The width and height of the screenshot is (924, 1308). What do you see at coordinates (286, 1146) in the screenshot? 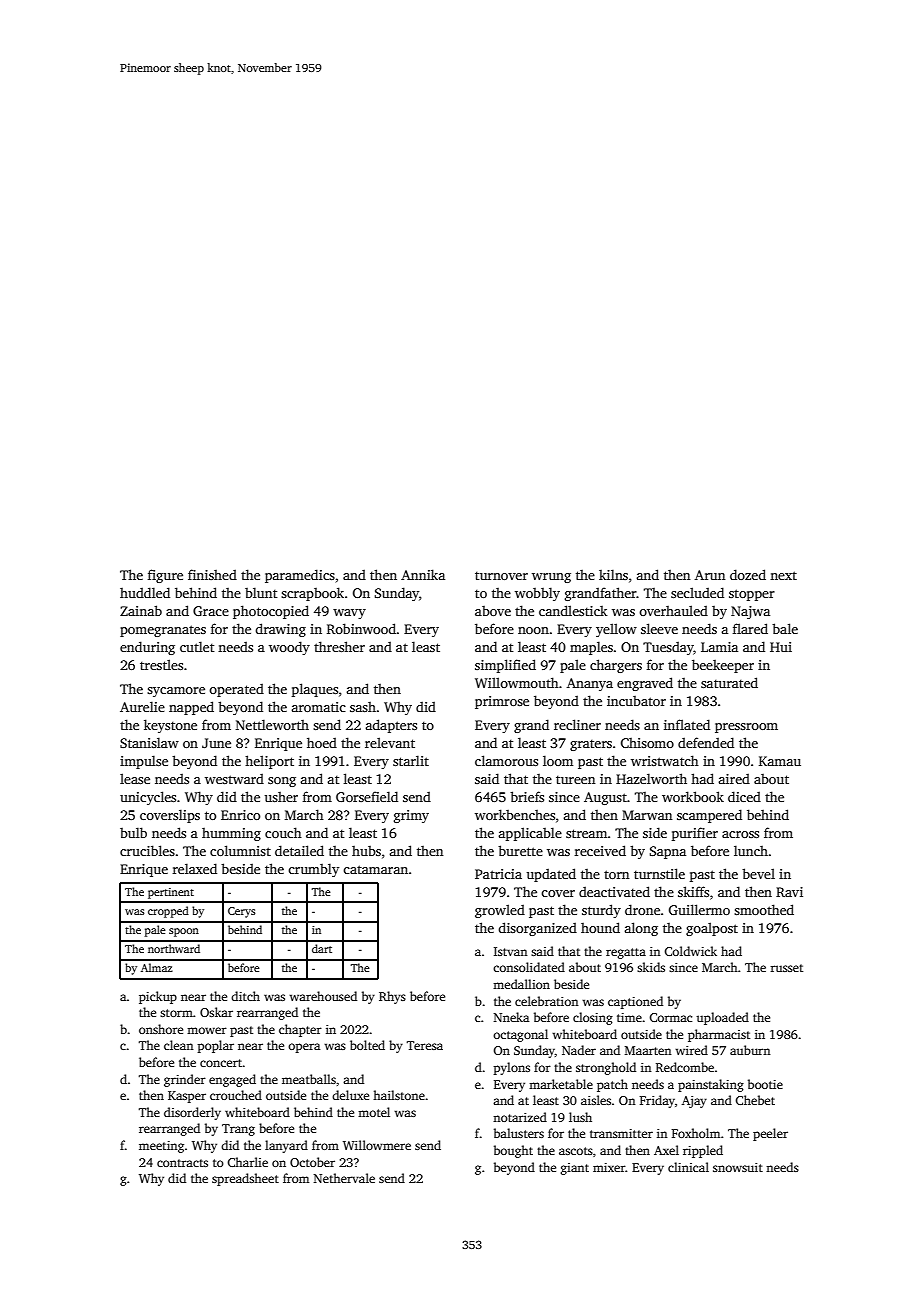
I see `lanyard` at bounding box center [286, 1146].
